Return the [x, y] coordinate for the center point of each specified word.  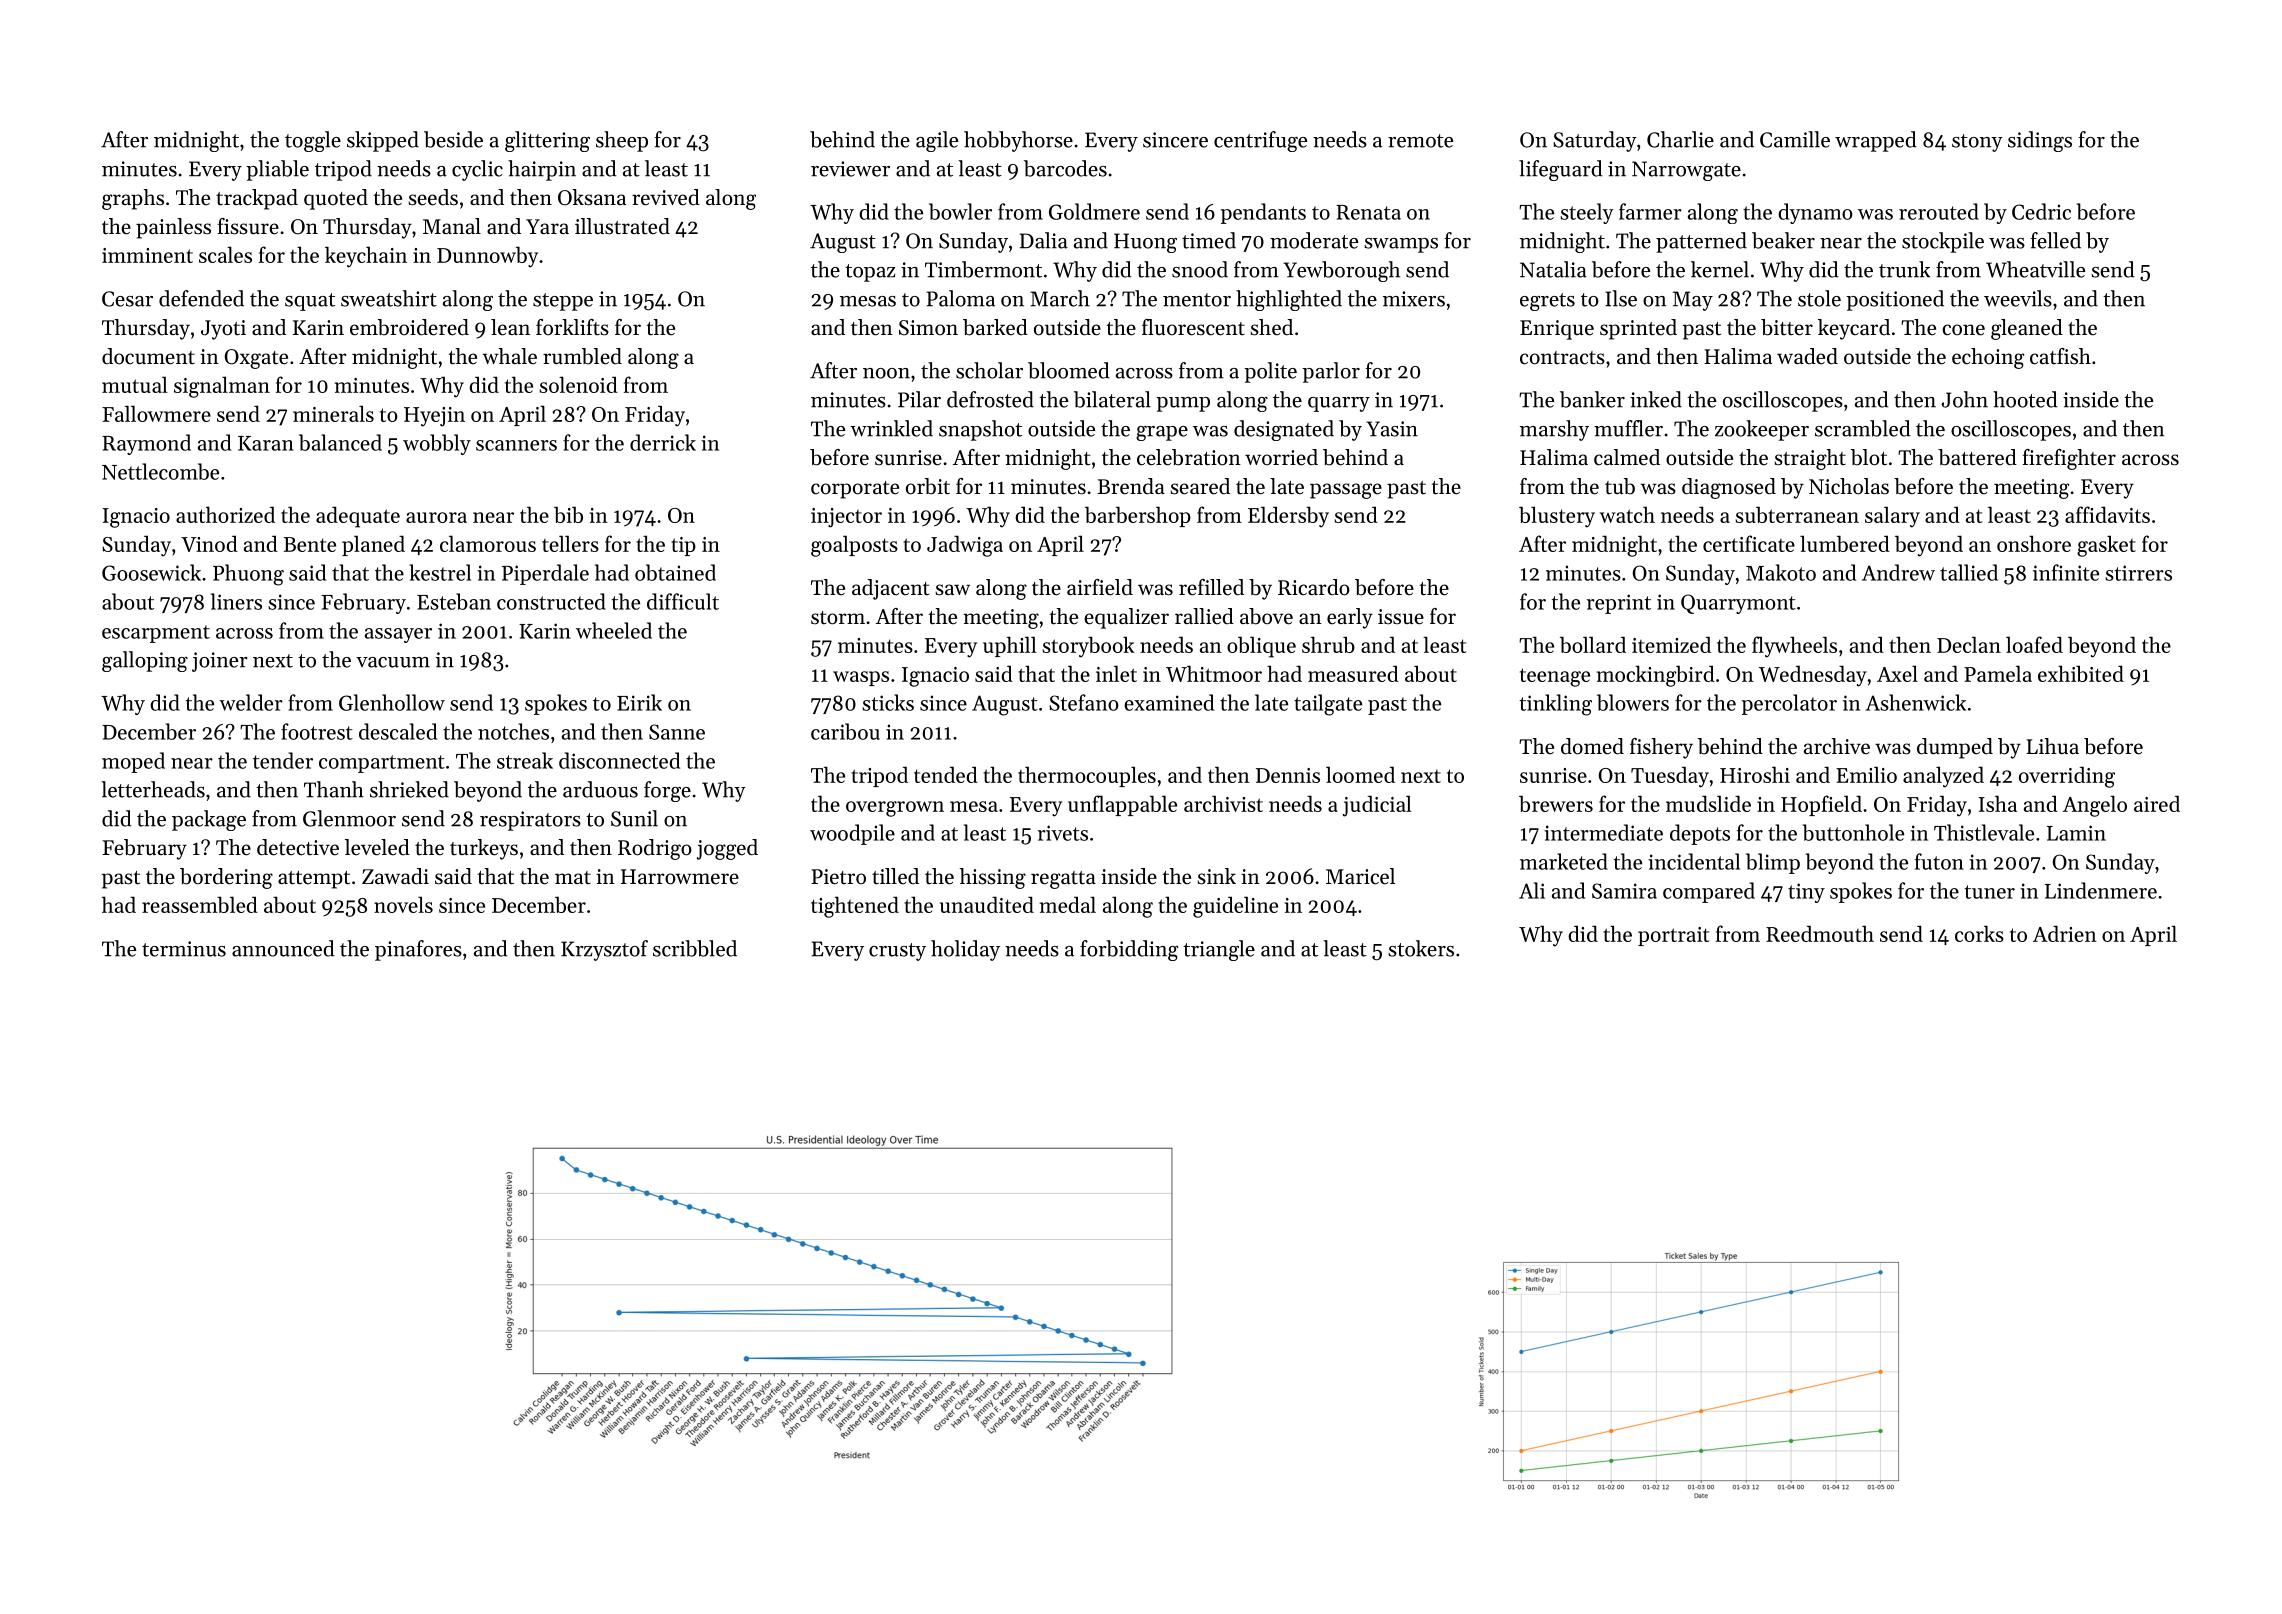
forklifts [572, 327]
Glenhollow [392, 702]
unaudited [987, 904]
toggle [313, 141]
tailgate [1328, 705]
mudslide [1708, 803]
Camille [1795, 139]
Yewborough [1341, 271]
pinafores [418, 950]
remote [1420, 141]
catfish [2060, 356]
